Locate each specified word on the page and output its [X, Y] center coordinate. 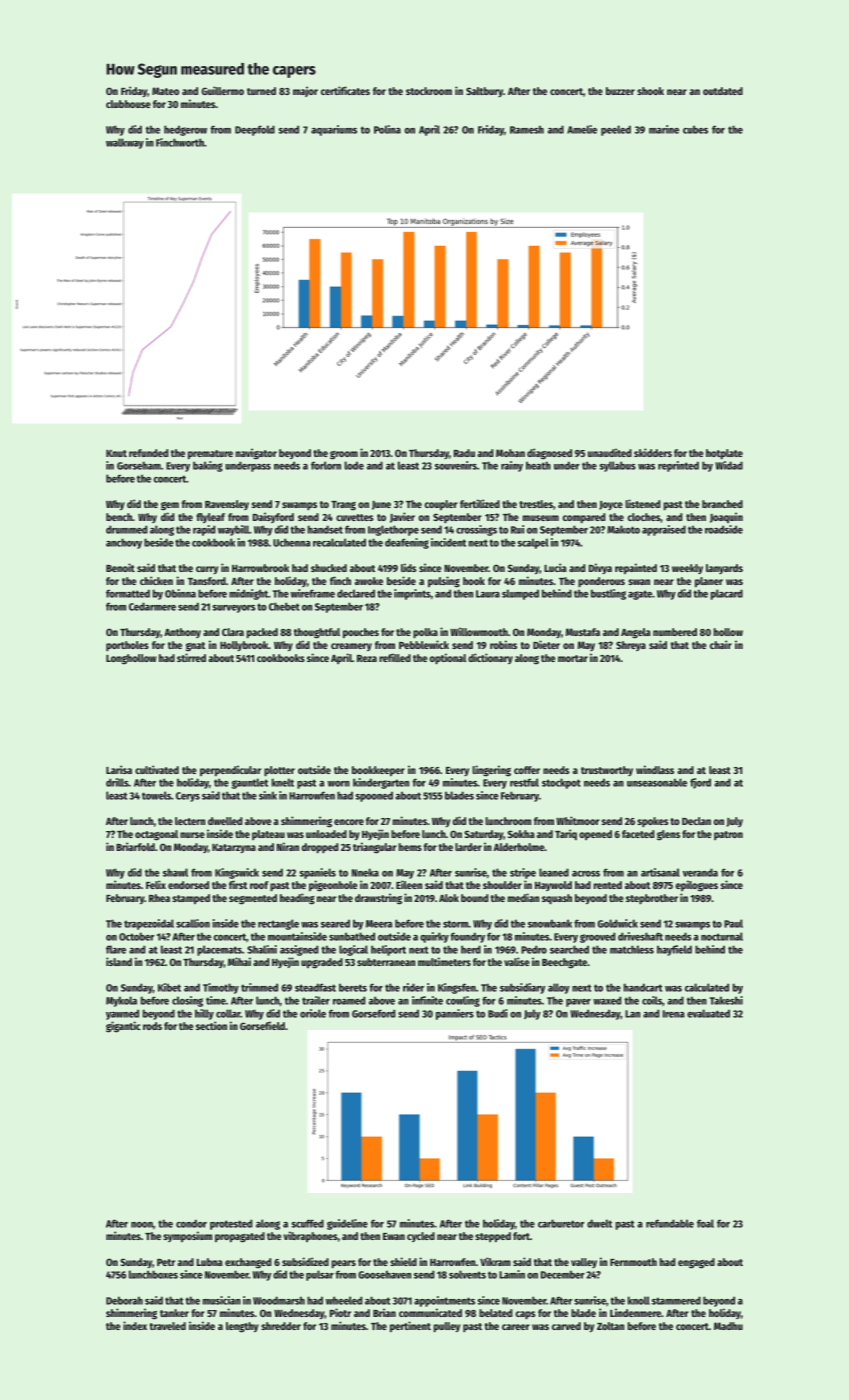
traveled [167, 1326]
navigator [256, 454]
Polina [387, 129]
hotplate [724, 454]
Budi [498, 1013]
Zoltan [610, 1326]
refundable [670, 1223]
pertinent [410, 1326]
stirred [191, 657]
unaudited [610, 452]
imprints [412, 594]
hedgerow [185, 130]
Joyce [611, 505]
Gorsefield [262, 1025]
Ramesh [527, 129]
